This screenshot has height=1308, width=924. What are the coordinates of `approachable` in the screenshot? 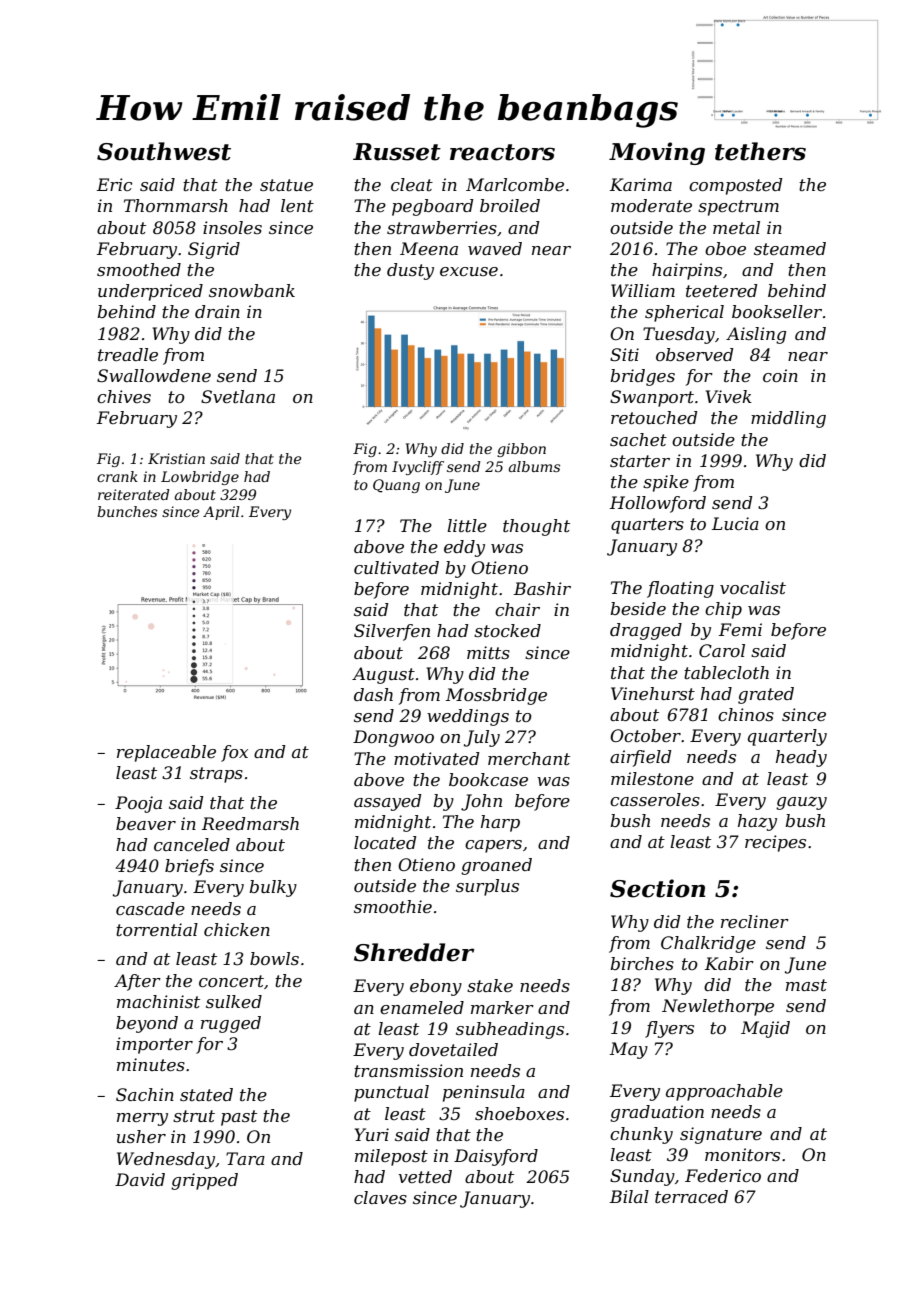 It's located at (724, 1092).
